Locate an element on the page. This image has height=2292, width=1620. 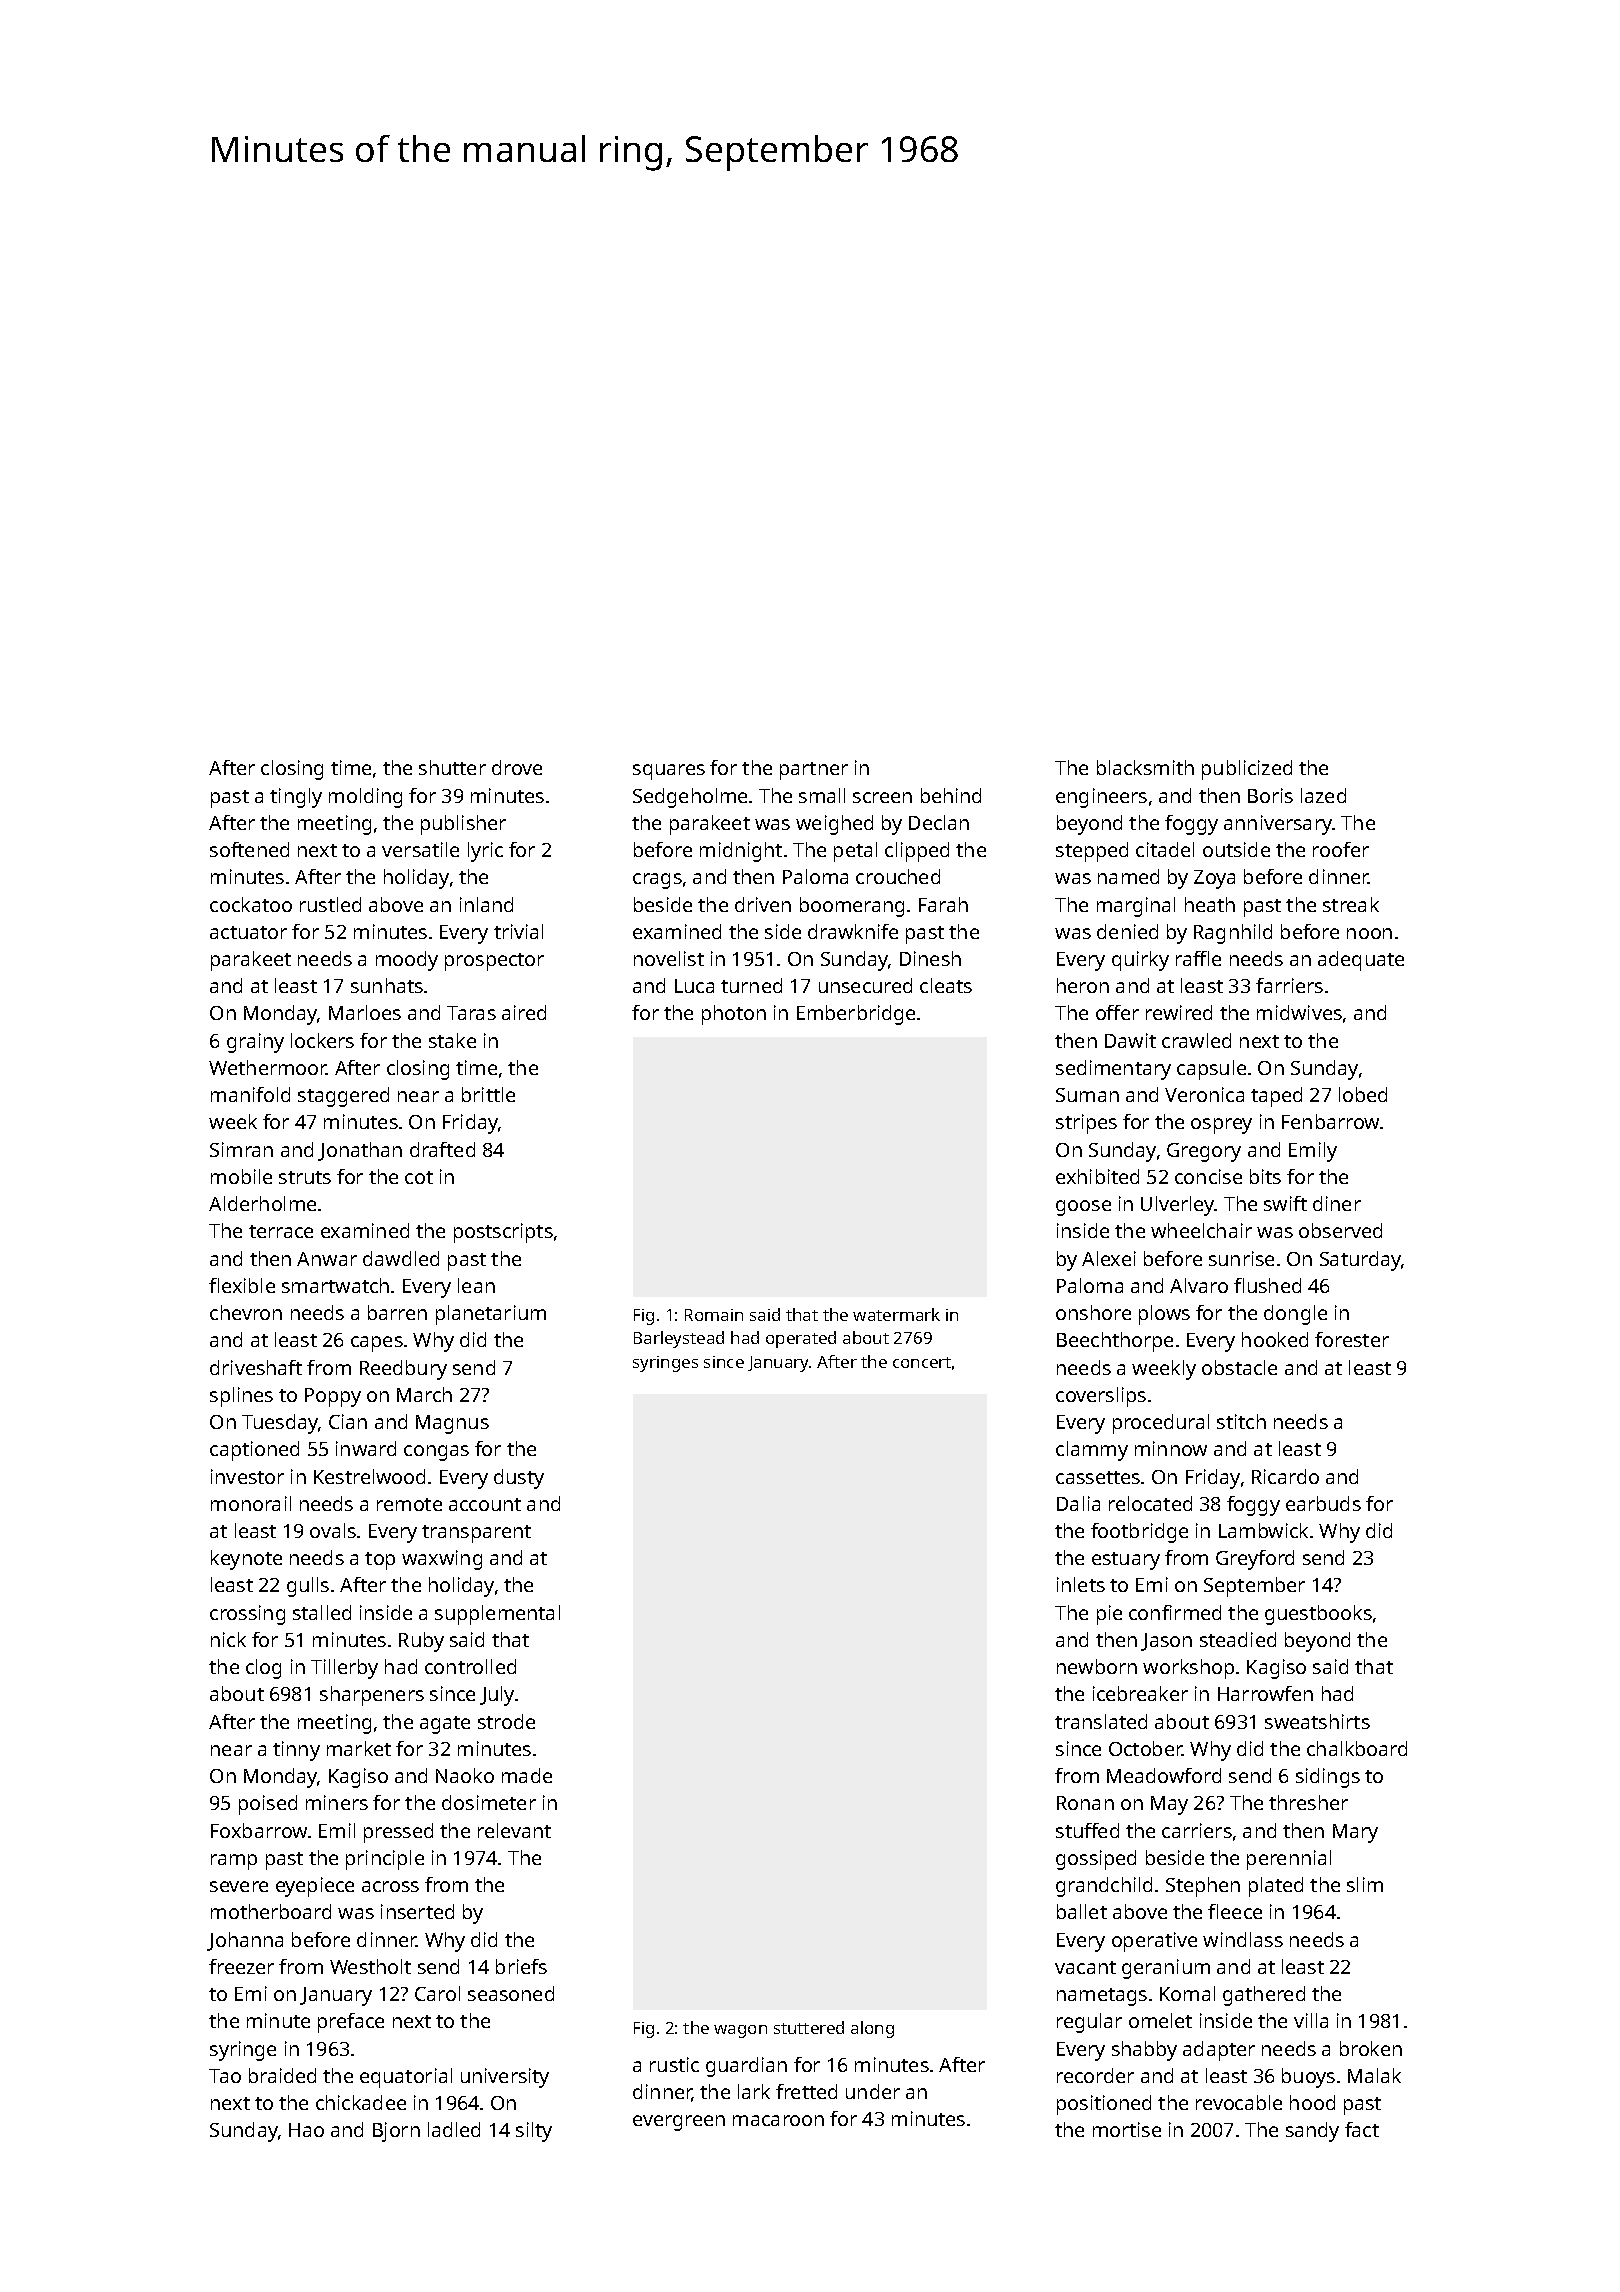
windlass is located at coordinates (1243, 1939).
